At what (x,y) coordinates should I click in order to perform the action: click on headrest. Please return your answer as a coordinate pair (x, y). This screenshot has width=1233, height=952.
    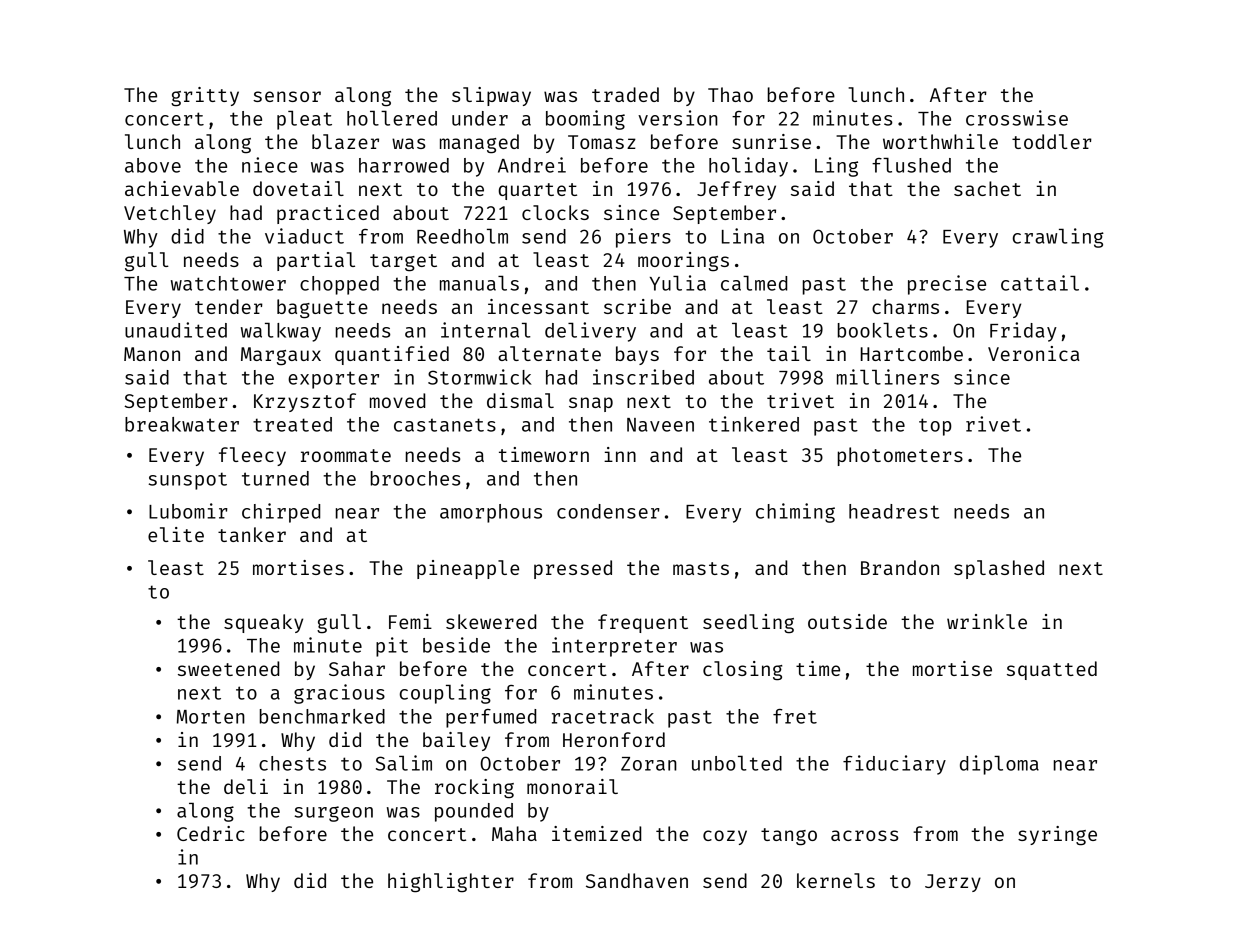
    Looking at the image, I should click on (894, 511).
